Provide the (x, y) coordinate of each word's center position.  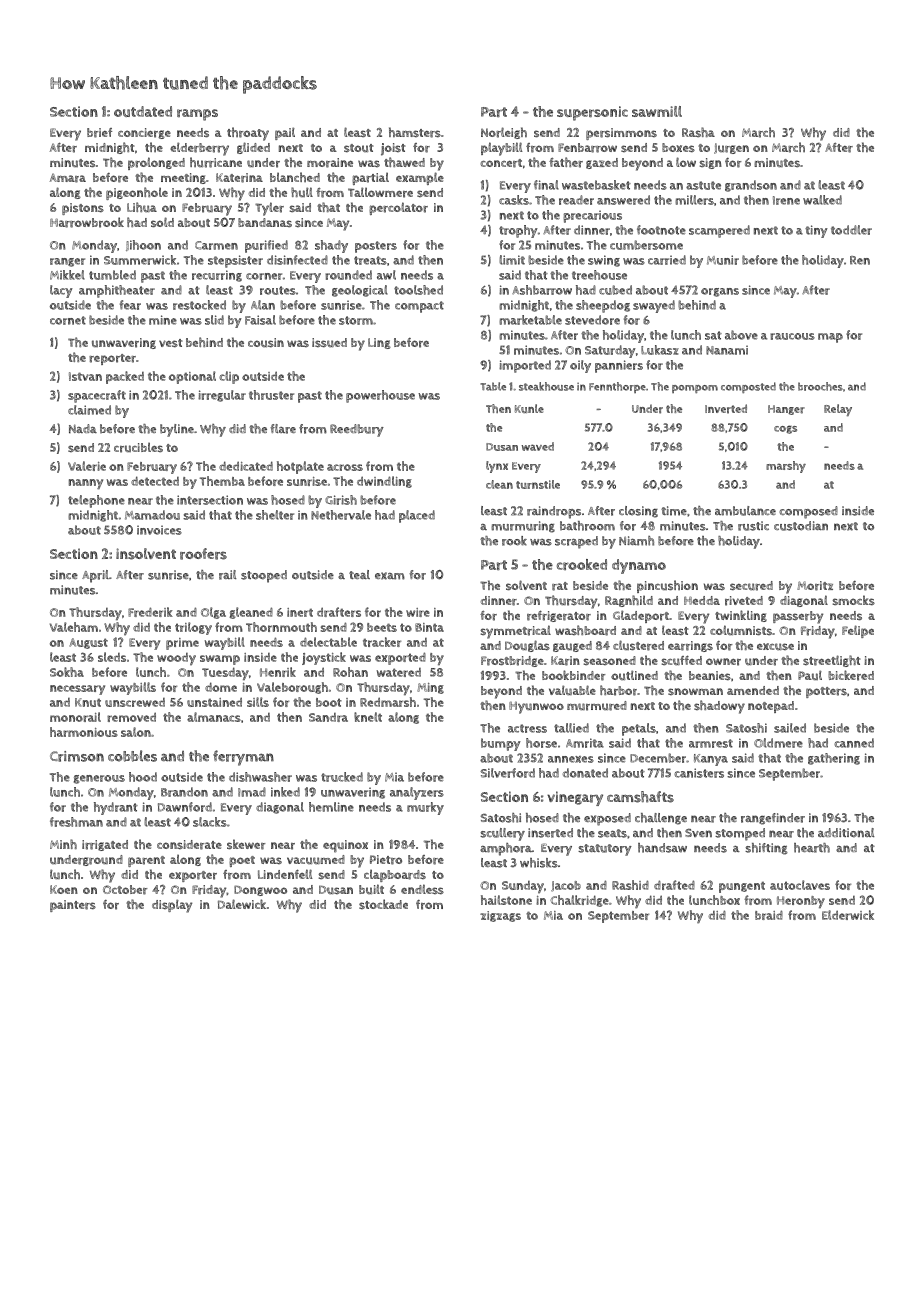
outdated (143, 111)
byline (177, 430)
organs (720, 292)
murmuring (523, 527)
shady (331, 246)
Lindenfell (285, 874)
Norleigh (504, 133)
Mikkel (67, 275)
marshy (786, 467)
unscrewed (135, 702)
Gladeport (641, 616)
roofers (203, 554)
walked (822, 200)
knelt (368, 717)
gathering (834, 759)
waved (537, 446)
